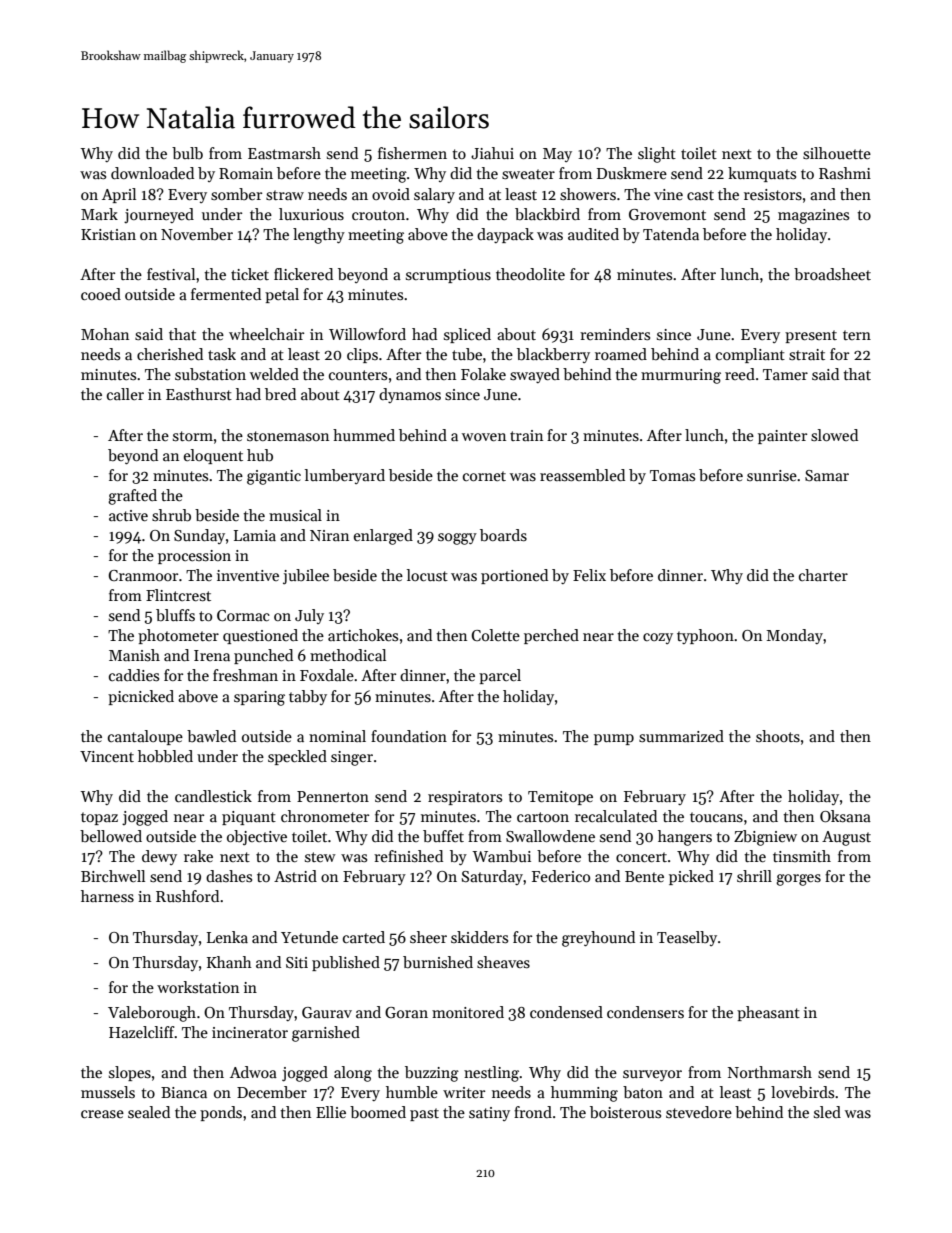 The width and height of the screenshot is (952, 1233). What do you see at coordinates (492, 153) in the screenshot?
I see `Jiahui` at bounding box center [492, 153].
